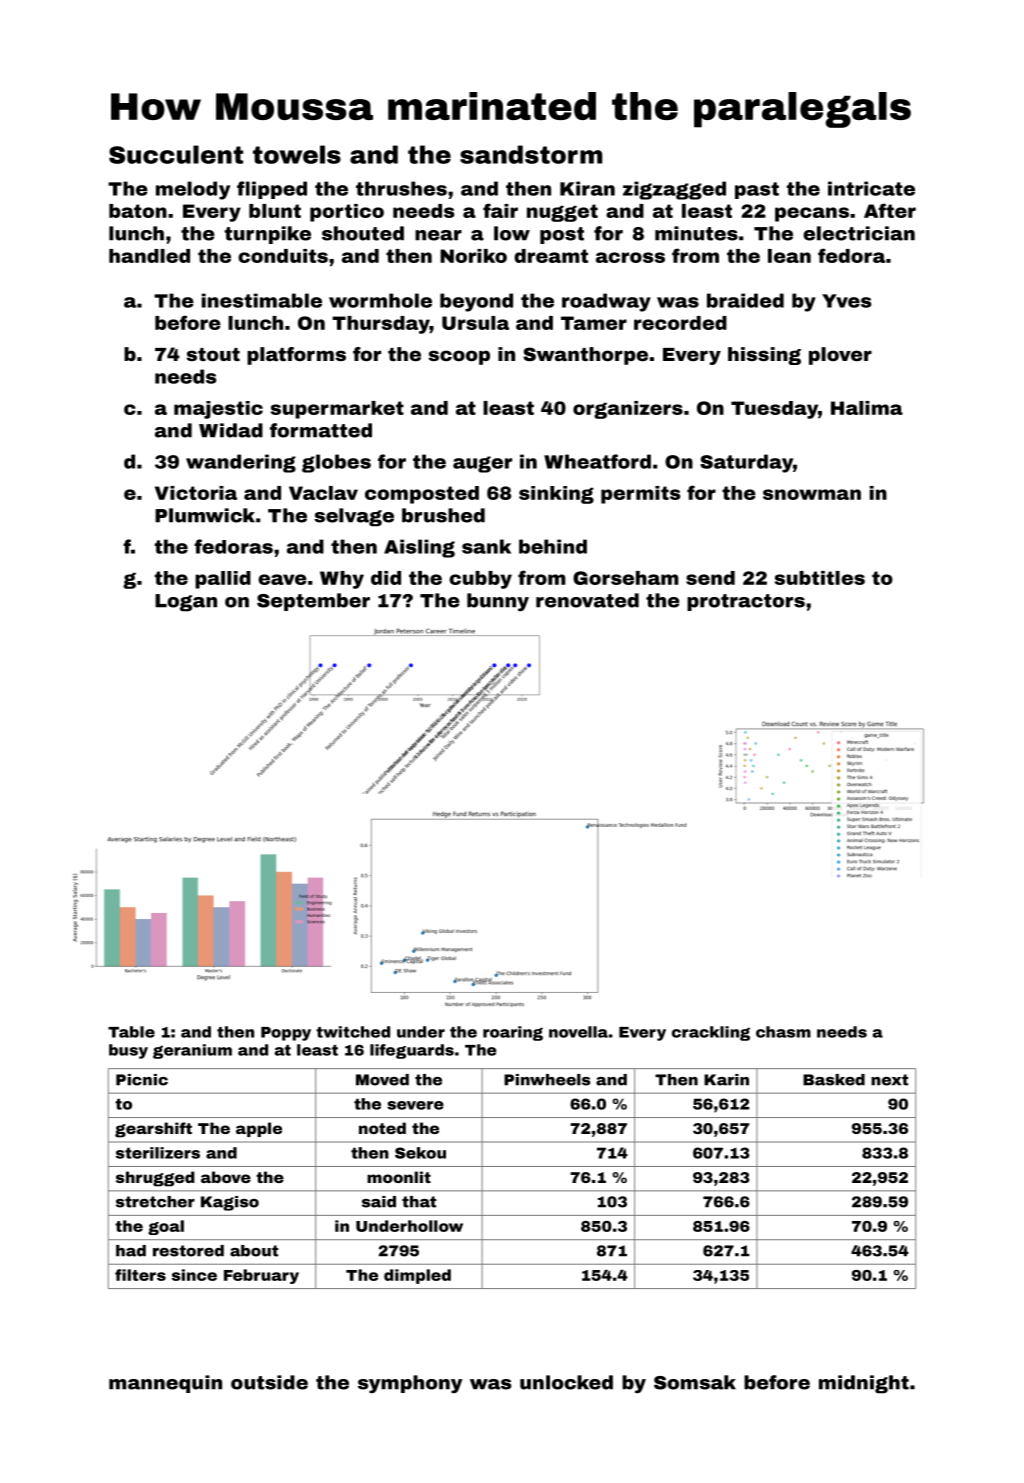 The width and height of the page is (1024, 1483). What do you see at coordinates (812, 494) in the page?
I see `snowman` at bounding box center [812, 494].
